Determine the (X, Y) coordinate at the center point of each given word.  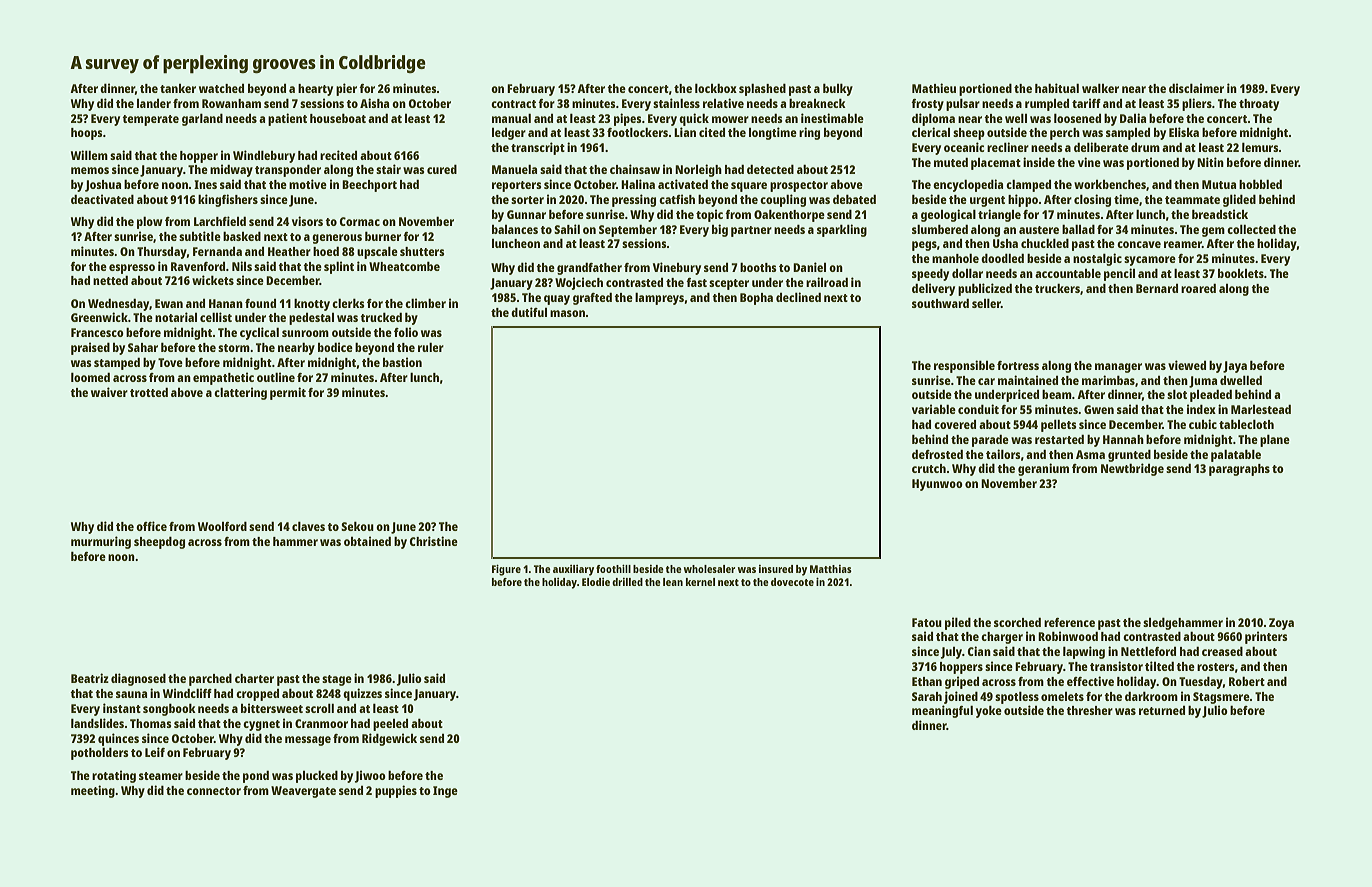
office (151, 526)
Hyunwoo (937, 485)
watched (221, 88)
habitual (1057, 88)
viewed (1187, 365)
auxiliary (573, 570)
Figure (506, 570)
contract (513, 104)
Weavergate (303, 792)
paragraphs (1239, 470)
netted (110, 280)
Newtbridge (1132, 469)
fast (696, 282)
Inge (445, 792)
